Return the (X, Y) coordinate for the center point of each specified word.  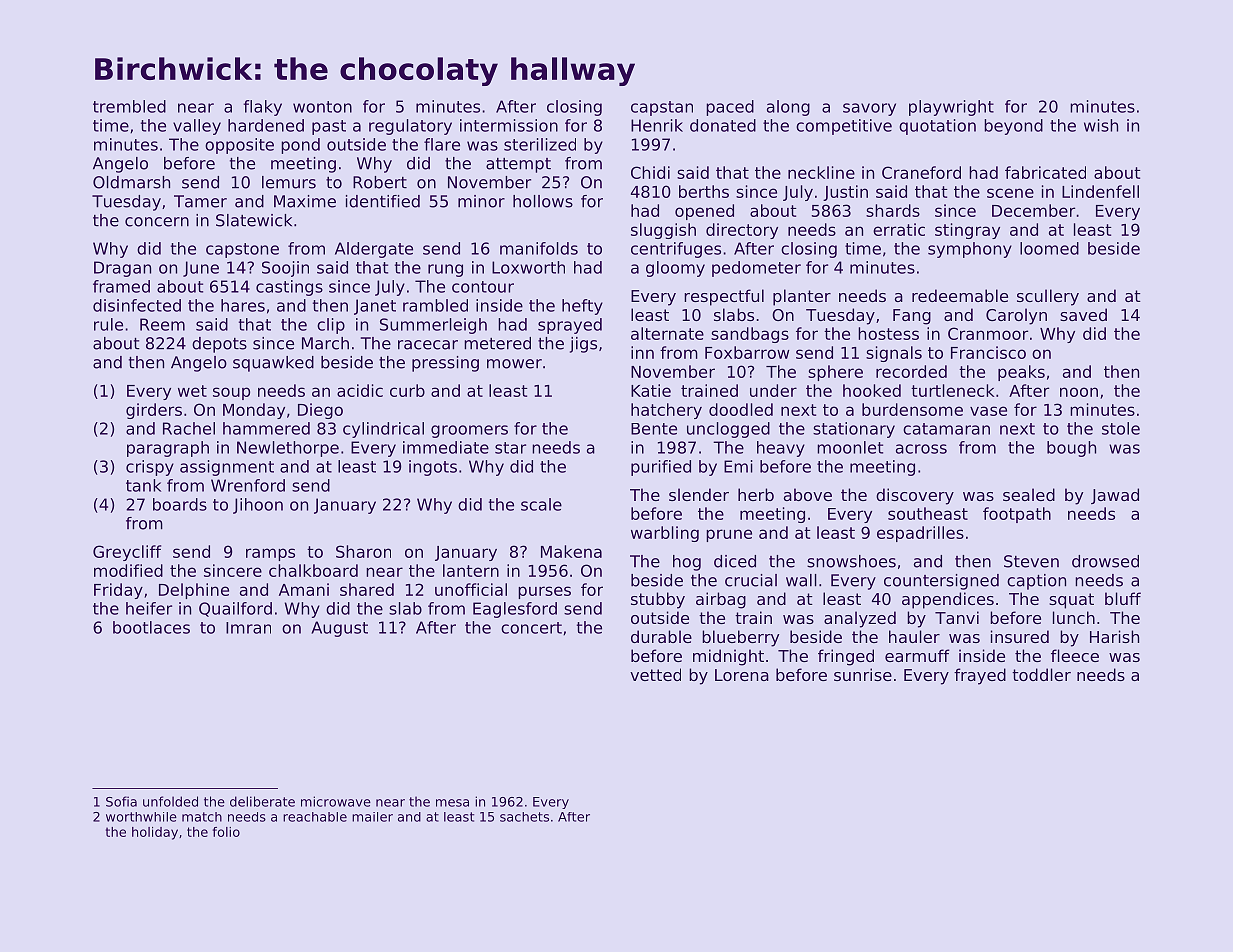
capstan (662, 108)
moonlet (850, 447)
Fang (912, 317)
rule (108, 324)
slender (699, 494)
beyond (1013, 127)
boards (180, 504)
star (510, 448)
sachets (524, 817)
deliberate (262, 801)
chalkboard (313, 570)
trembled (129, 106)
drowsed (1105, 561)
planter (802, 297)
